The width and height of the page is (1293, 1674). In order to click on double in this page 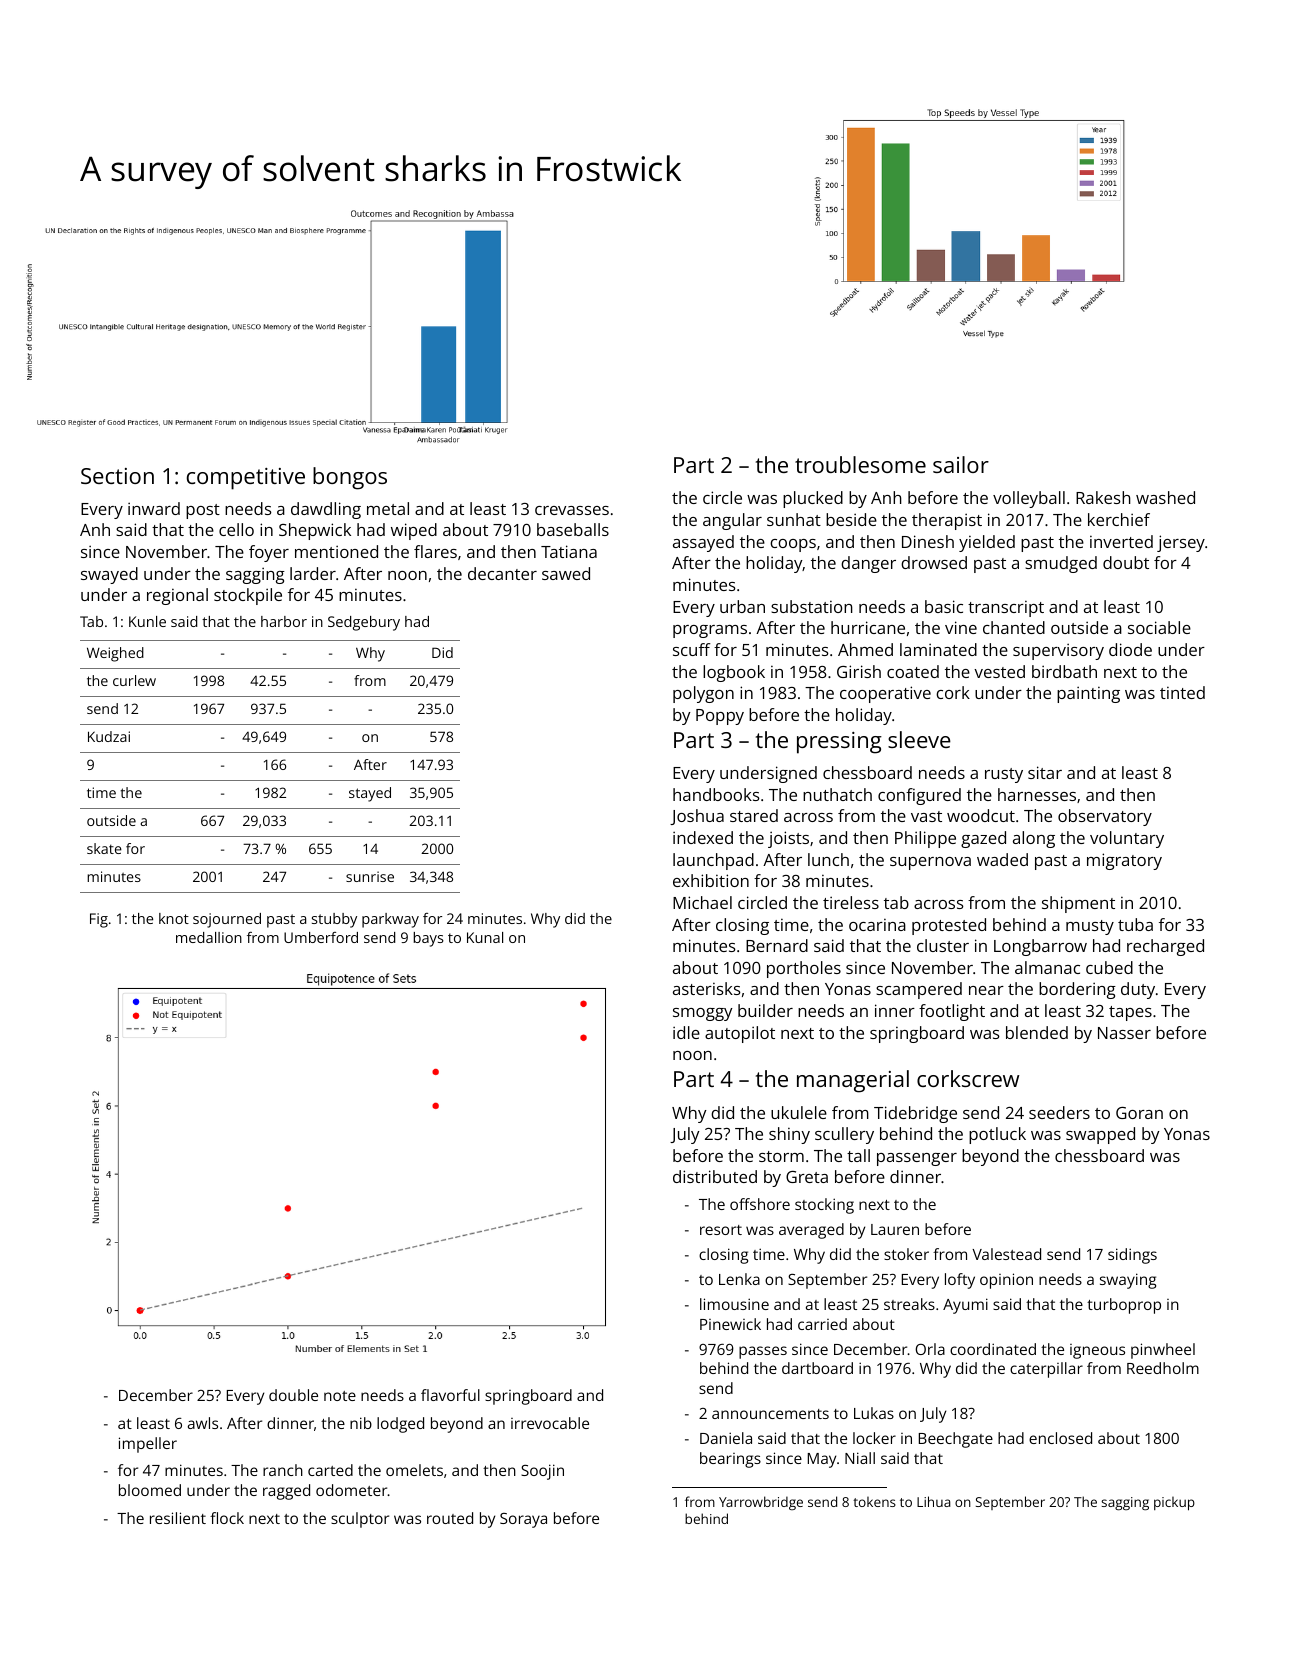, I will do `click(293, 1395)`.
